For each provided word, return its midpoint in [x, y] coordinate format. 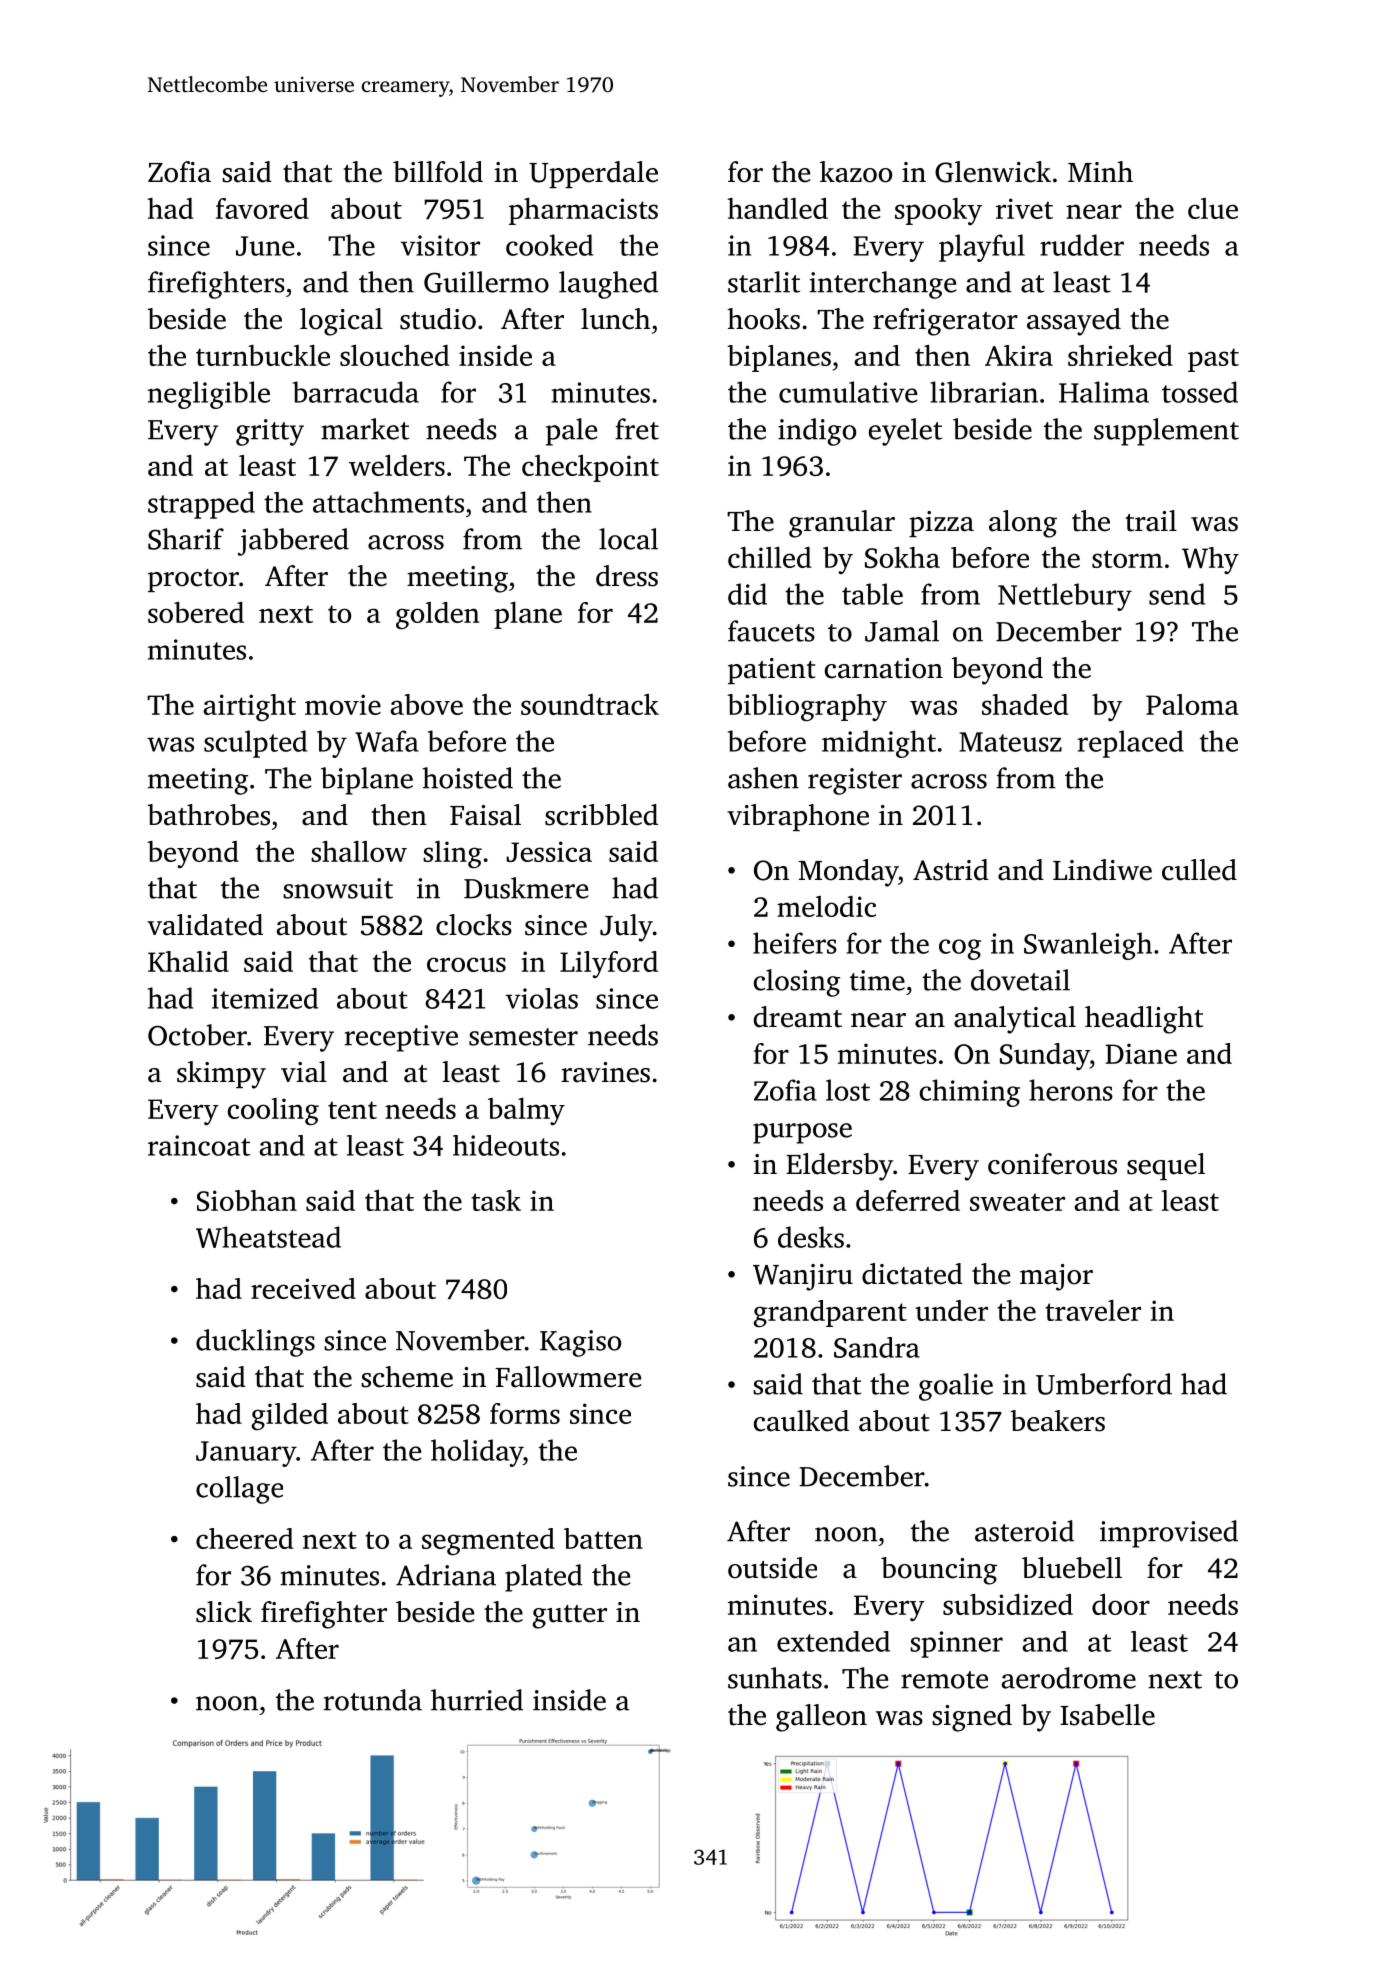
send [1177, 594]
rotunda [373, 1700]
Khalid [188, 961]
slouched [394, 355]
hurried [477, 1700]
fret [637, 429]
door [1121, 1604]
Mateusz [1010, 742]
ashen [763, 778]
